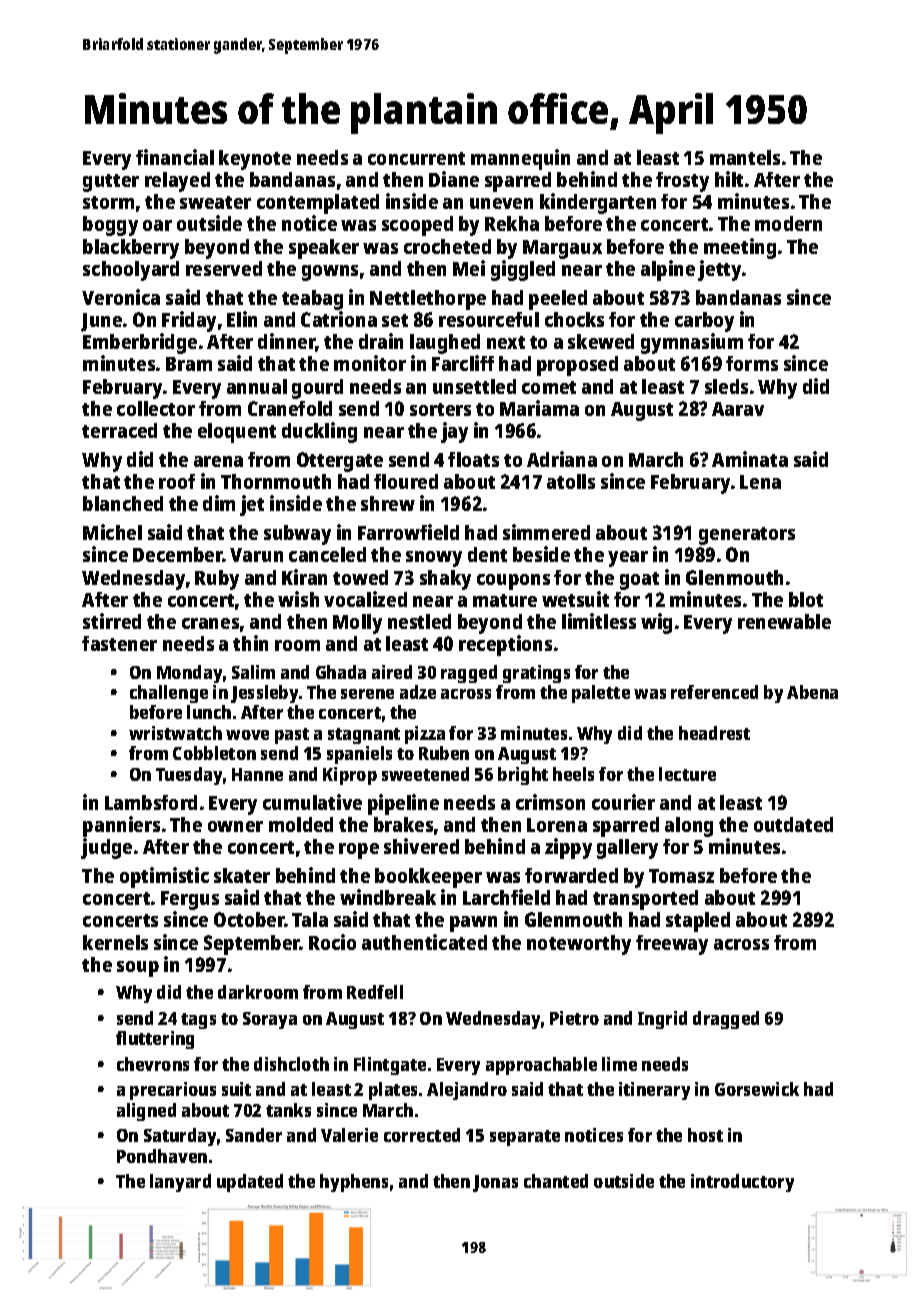 Image resolution: width=924 pixels, height=1308 pixels. Describe the element at coordinates (506, 897) in the image. I see `Larchfield` at that location.
